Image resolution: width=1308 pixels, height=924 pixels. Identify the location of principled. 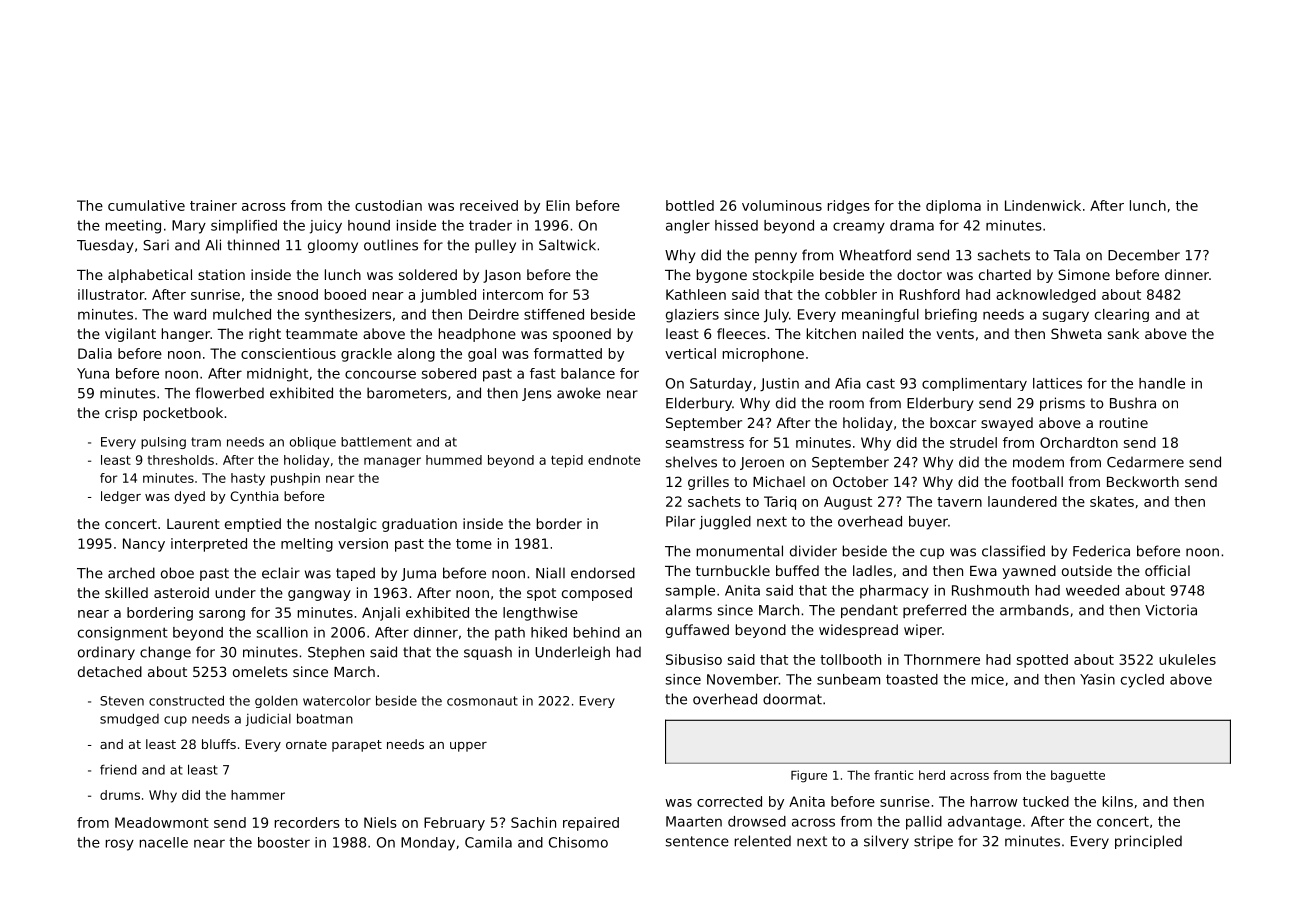
(1148, 842).
